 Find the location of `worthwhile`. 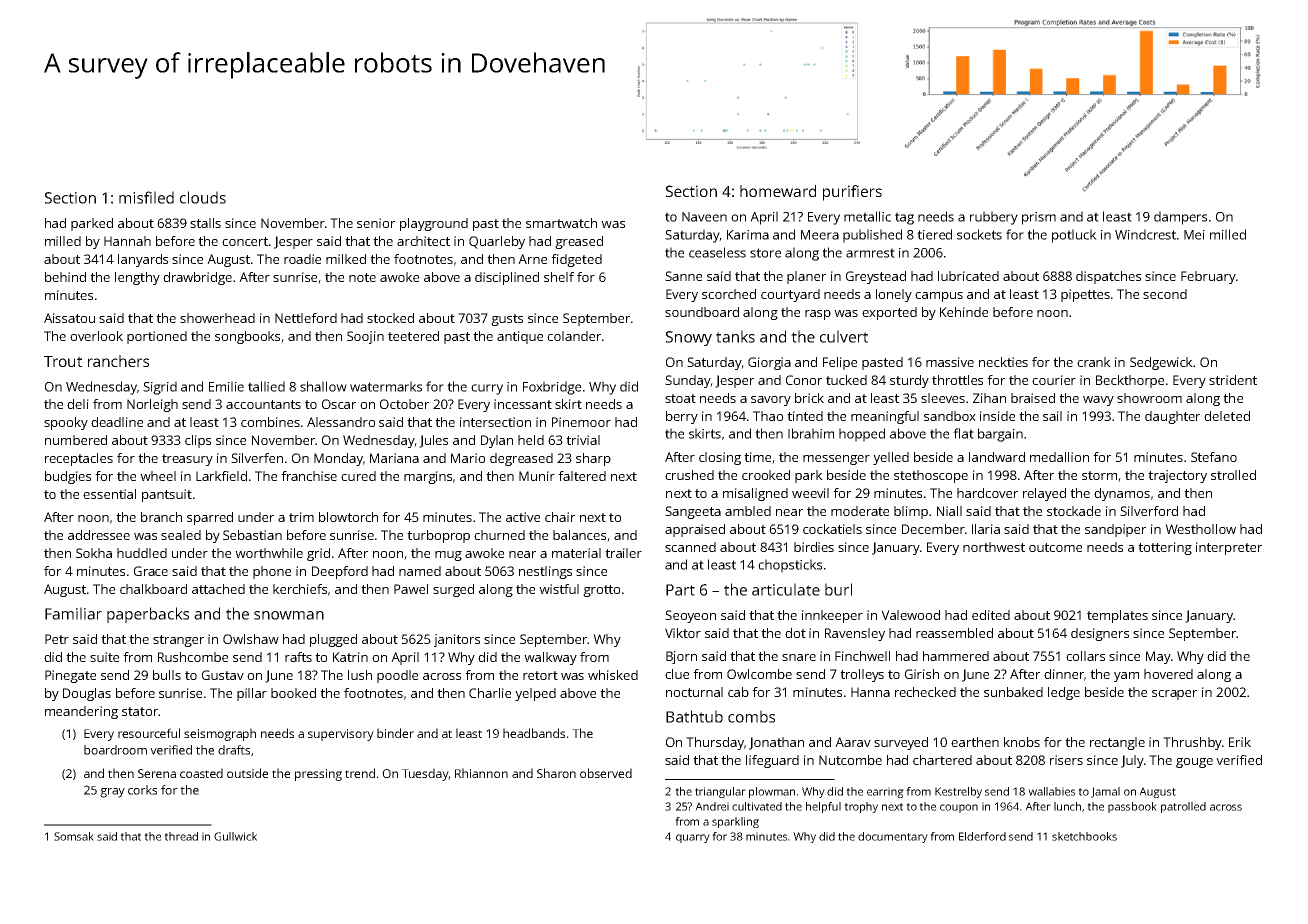

worthwhile is located at coordinates (269, 553).
